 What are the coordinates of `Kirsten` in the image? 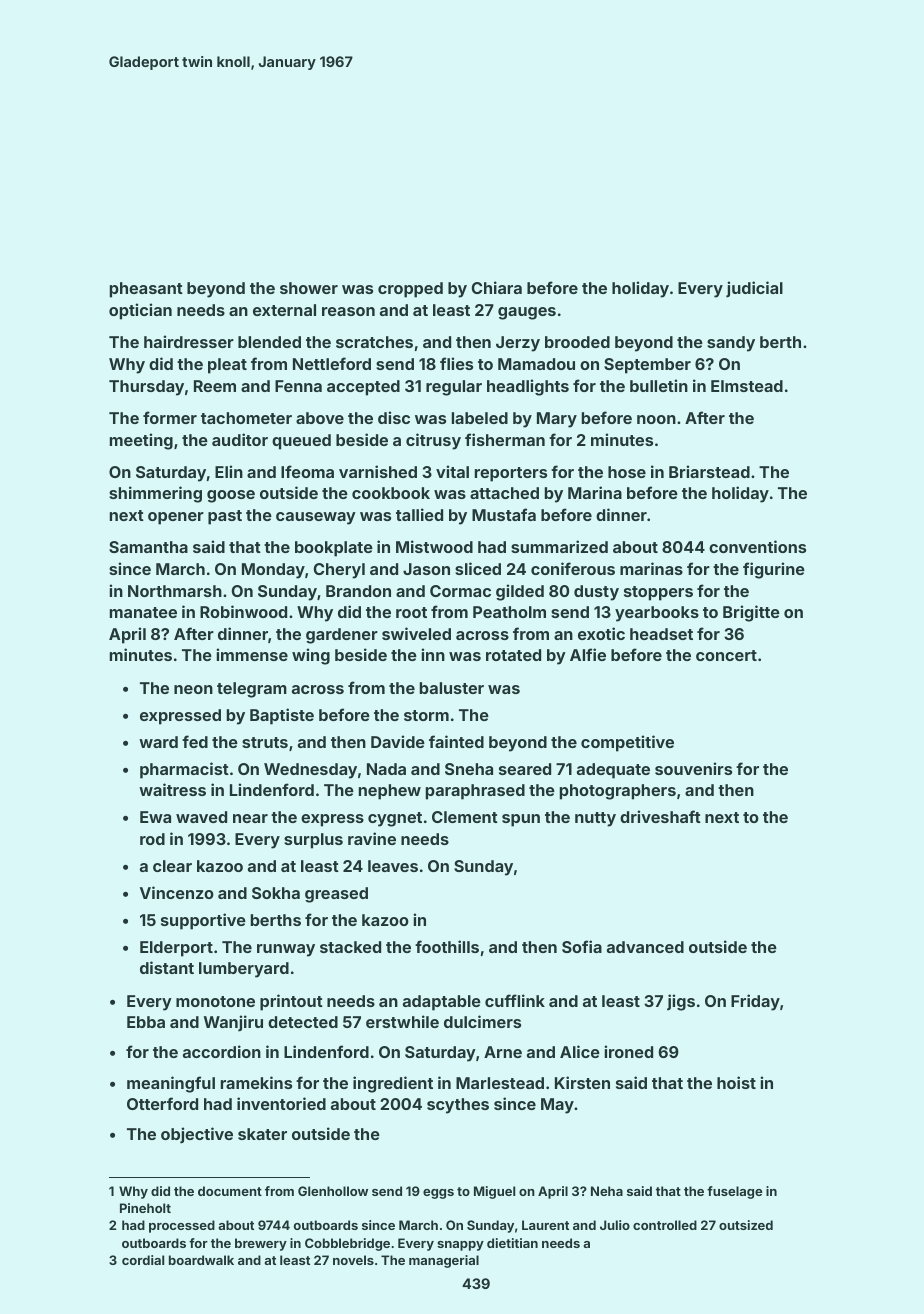 It's located at (582, 1082).
